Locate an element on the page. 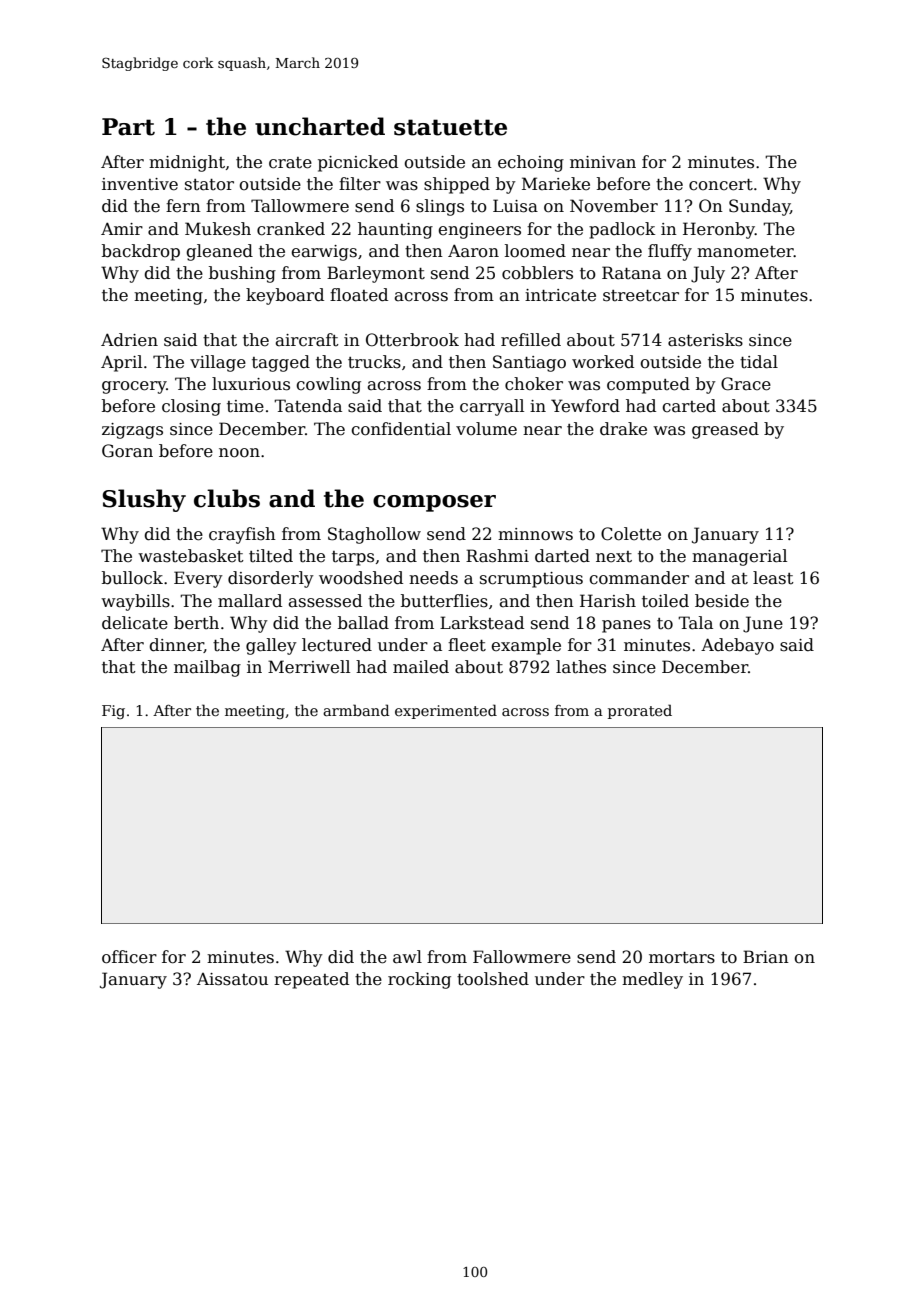  Adrien is located at coordinates (129, 340).
